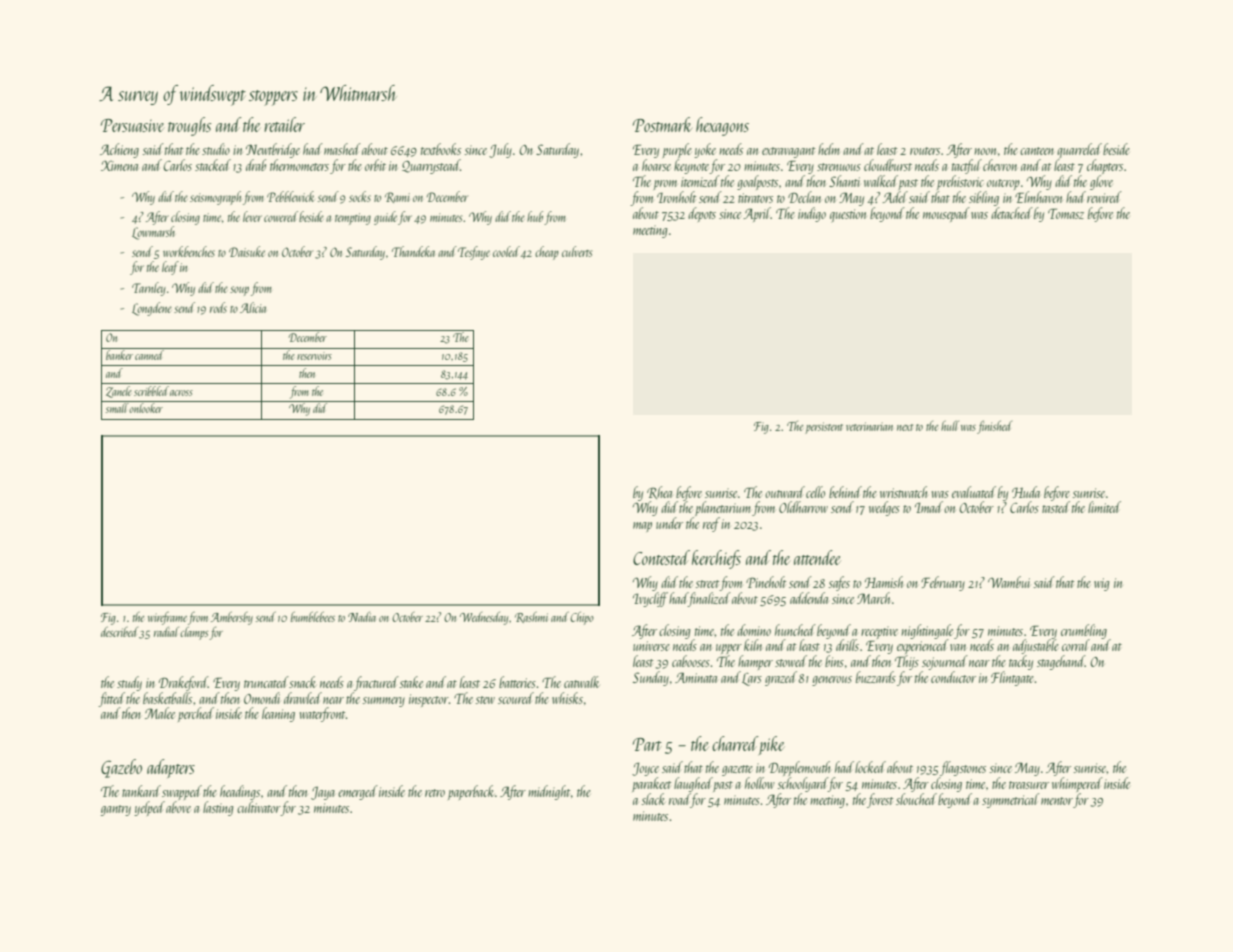 The width and height of the screenshot is (1233, 952). What do you see at coordinates (1079, 151) in the screenshot?
I see `quarreled` at bounding box center [1079, 151].
